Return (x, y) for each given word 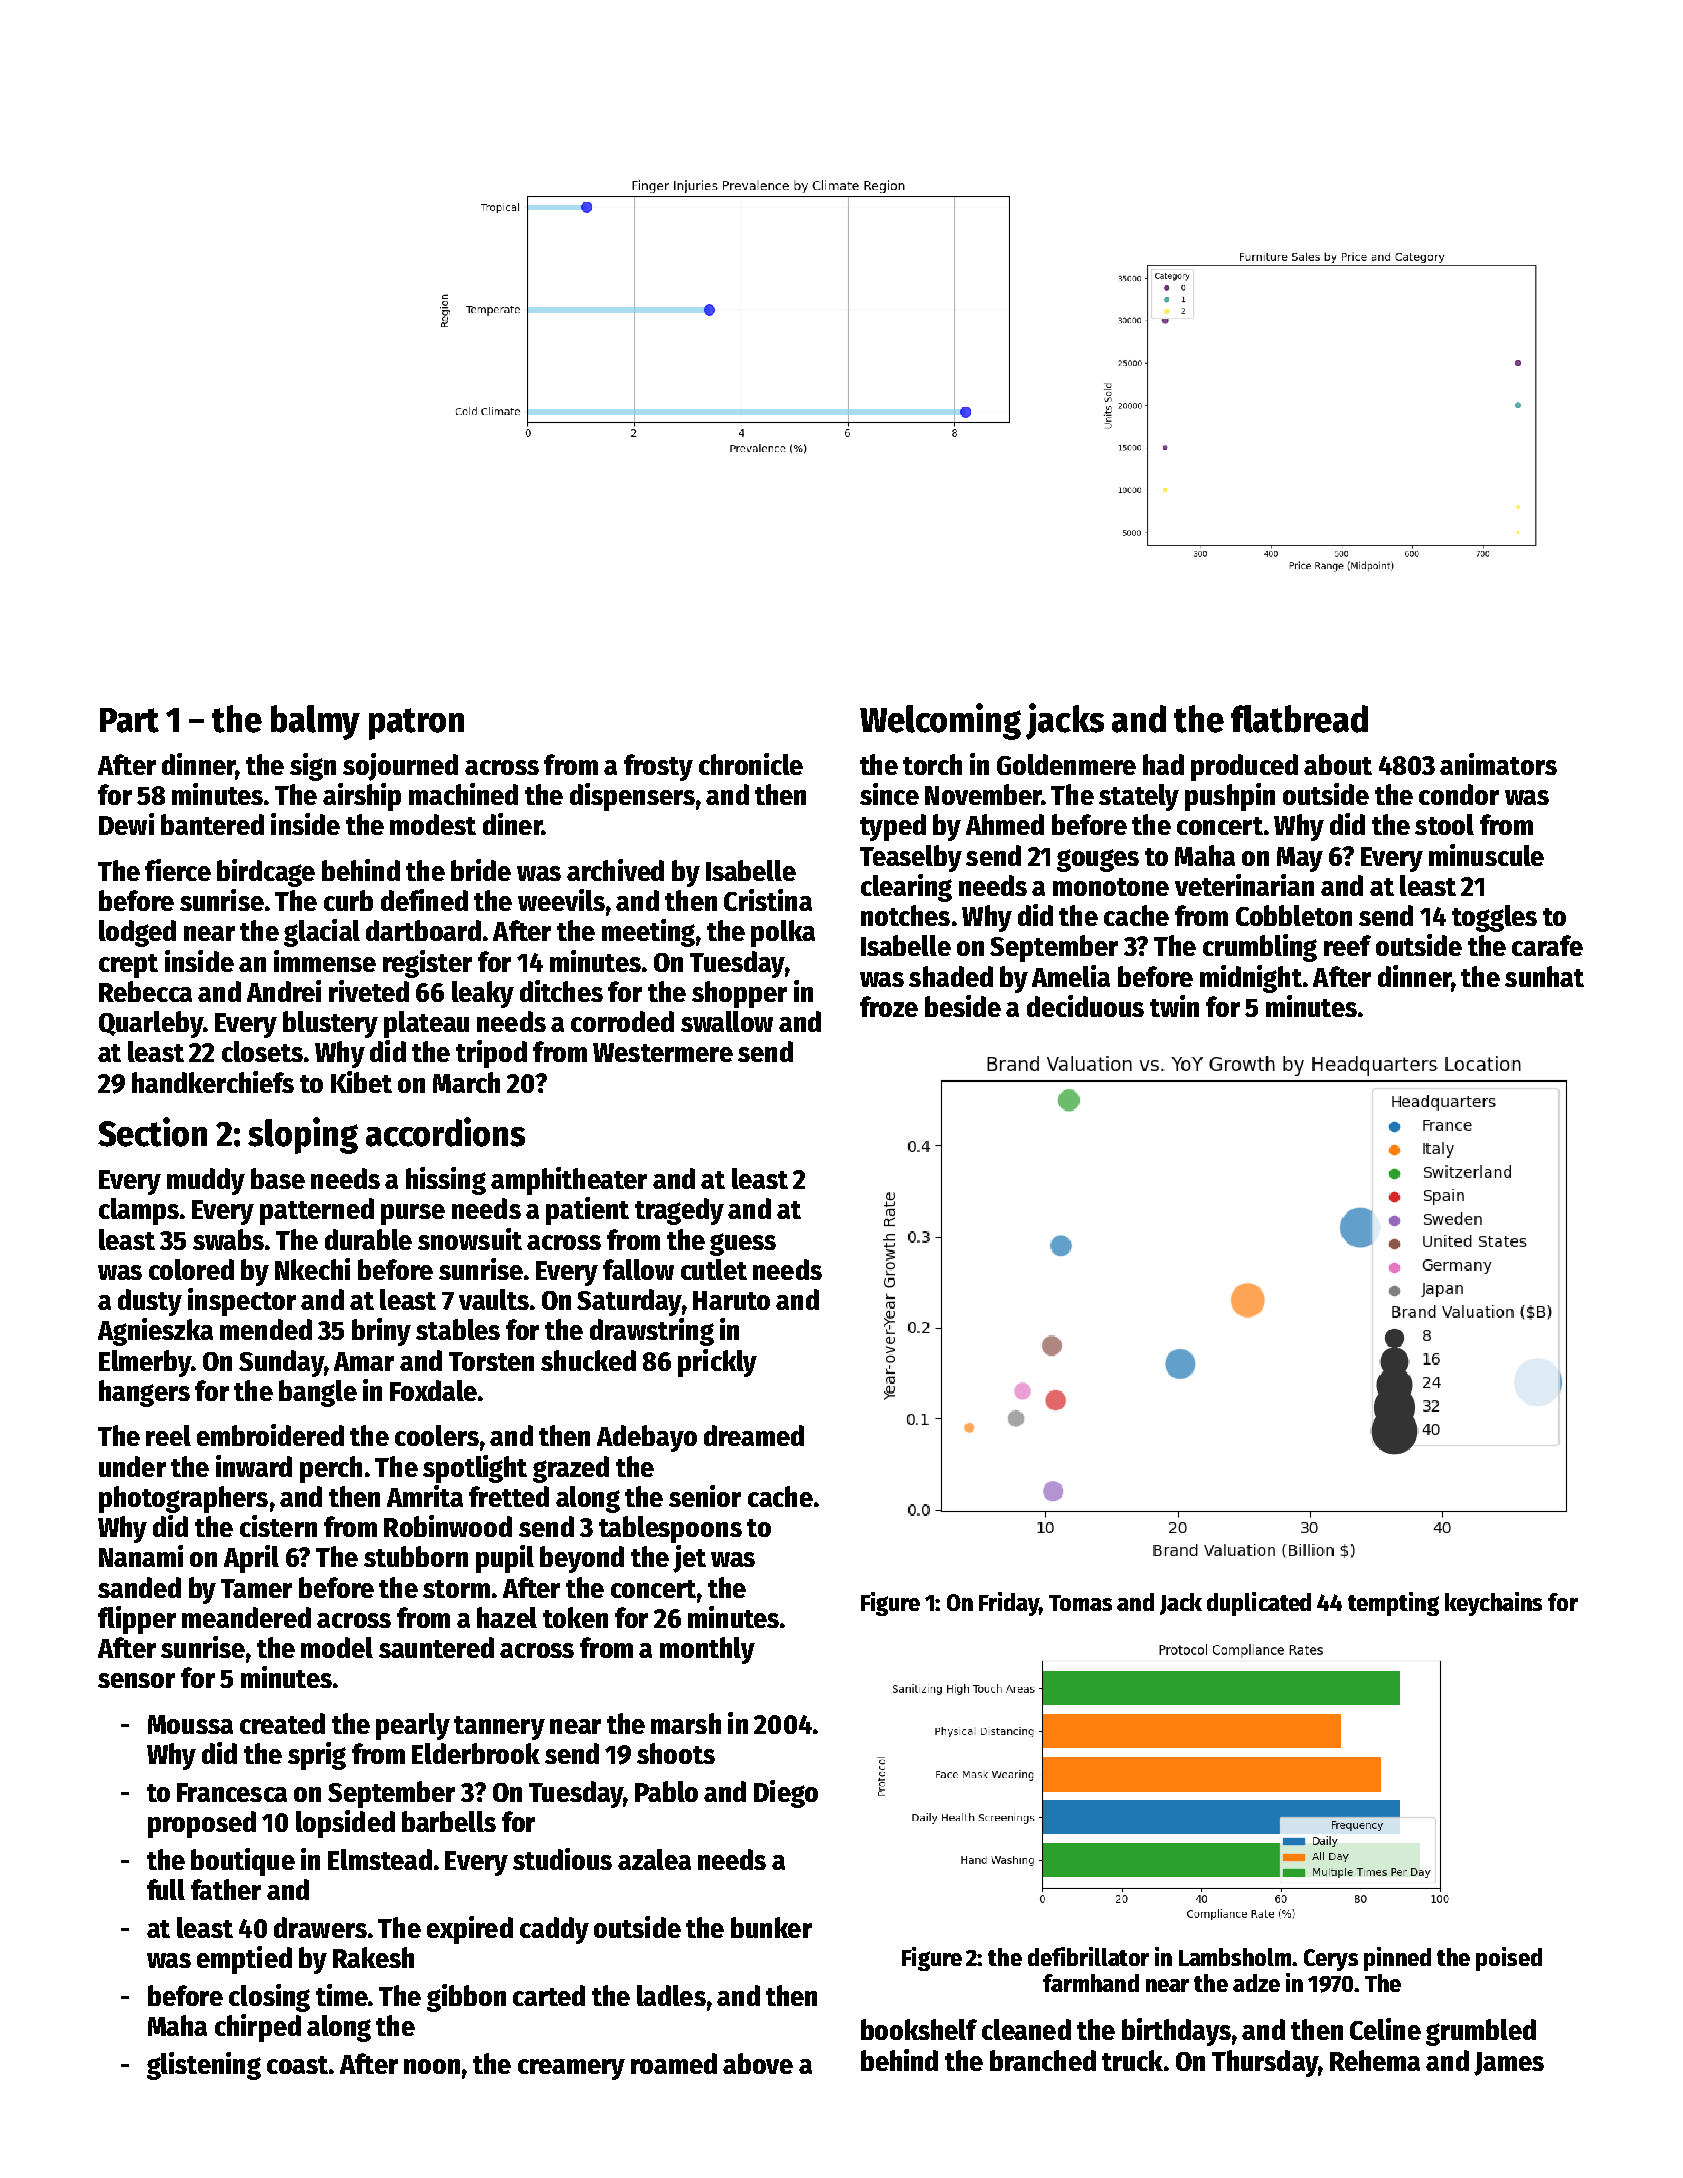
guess (743, 1244)
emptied (244, 1960)
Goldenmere (1066, 764)
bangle (318, 1393)
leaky (483, 994)
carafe (1547, 945)
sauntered (436, 1647)
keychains (1493, 1604)
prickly (717, 1363)
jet (689, 1559)
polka (783, 933)
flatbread (1299, 719)
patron (416, 724)
